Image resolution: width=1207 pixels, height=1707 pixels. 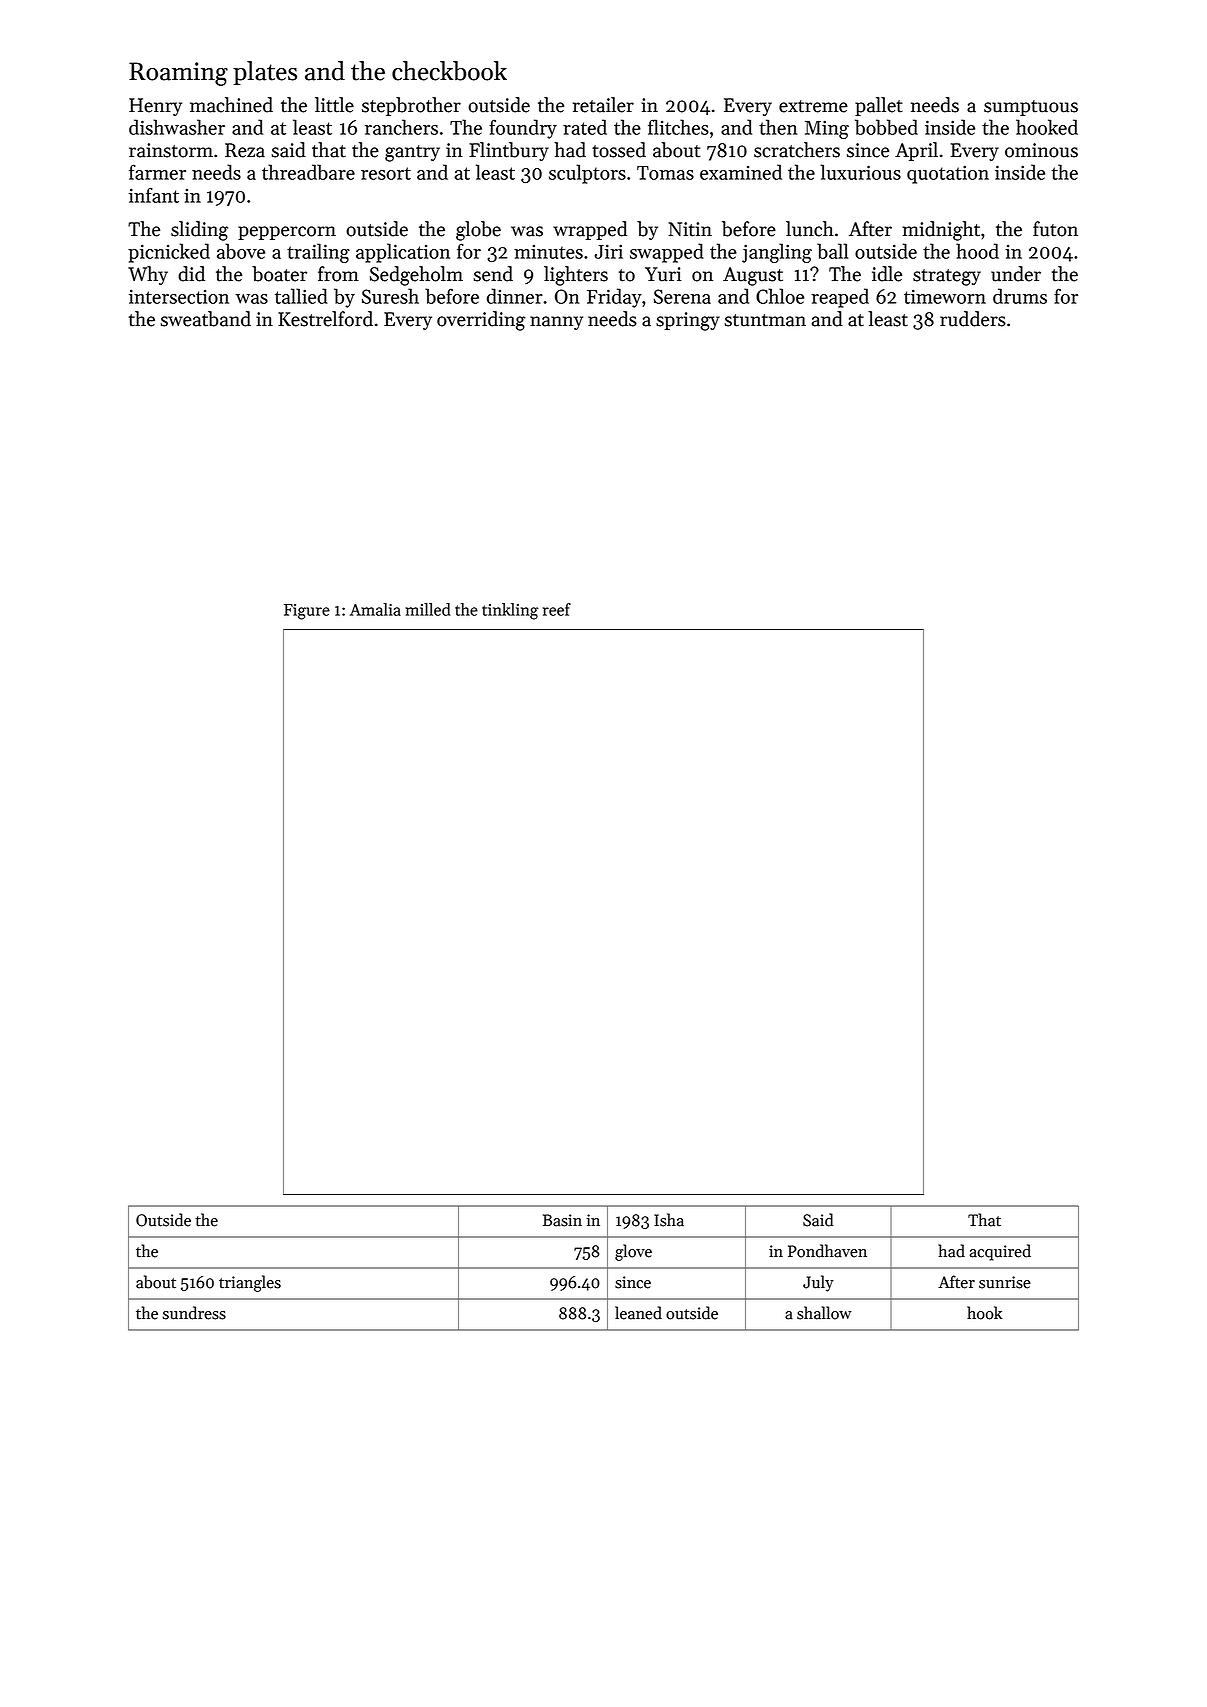 I want to click on checkbook, so click(x=449, y=71).
